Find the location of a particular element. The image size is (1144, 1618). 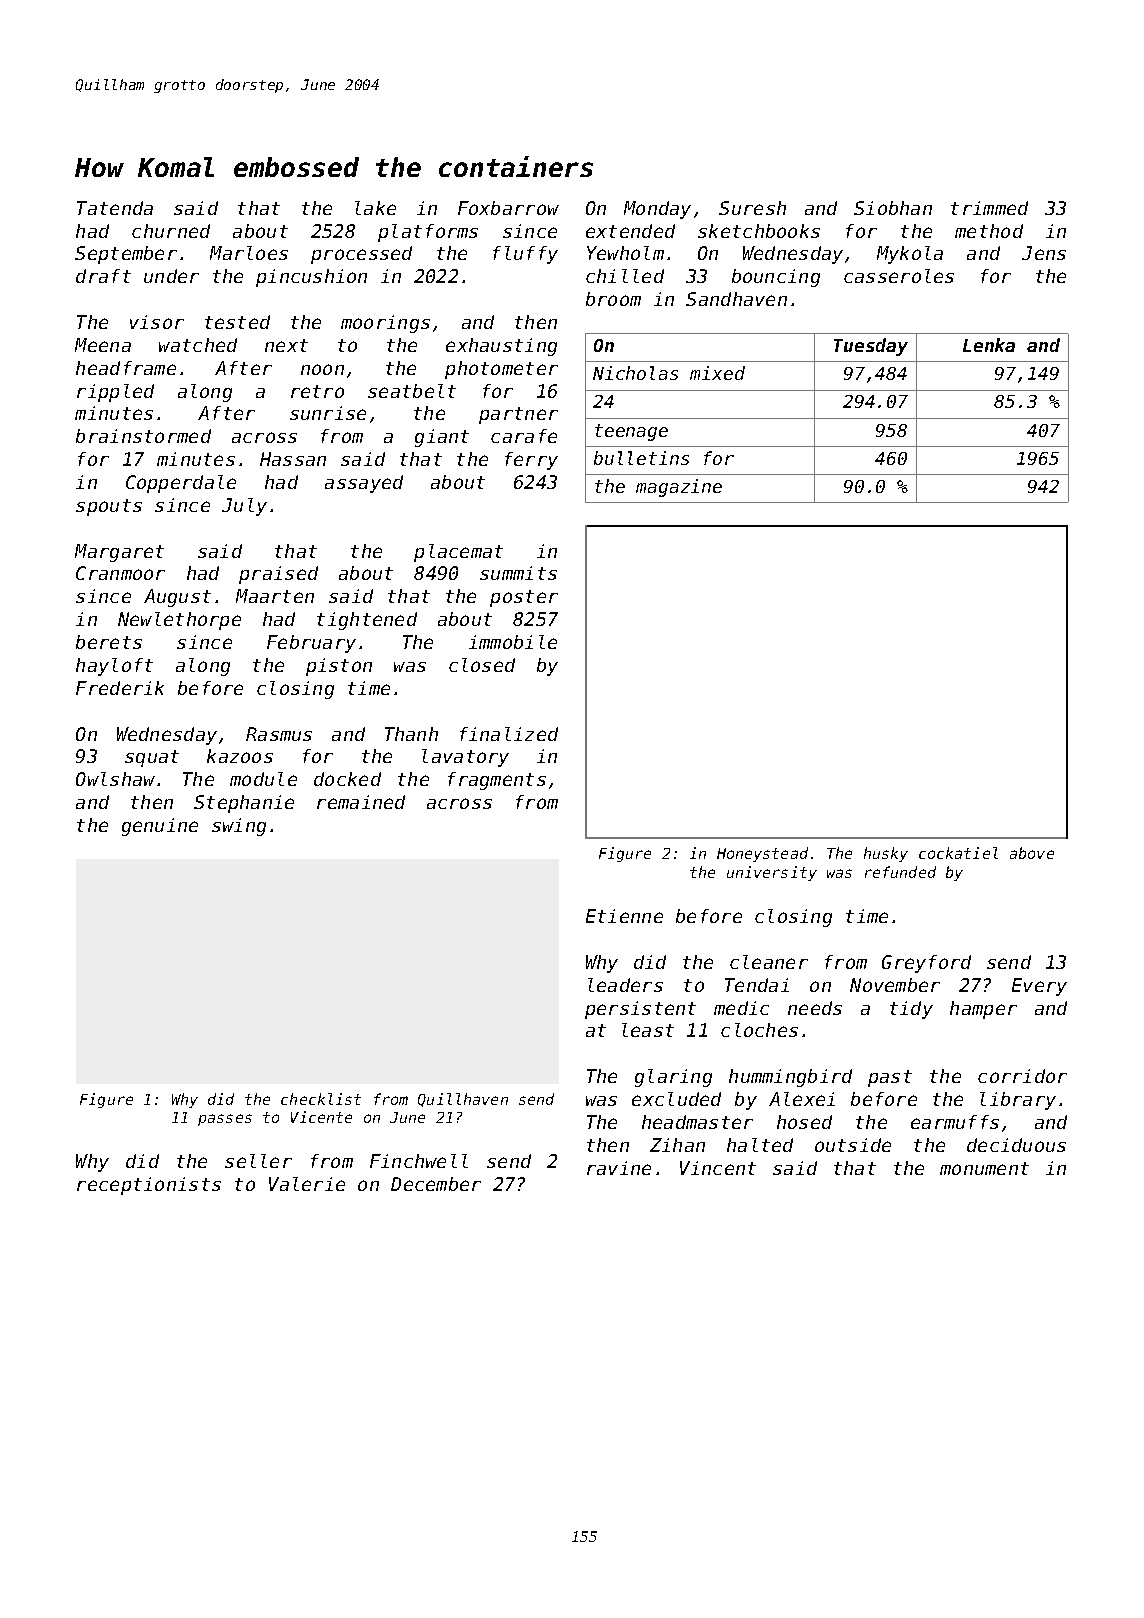

magazine is located at coordinates (679, 488).
